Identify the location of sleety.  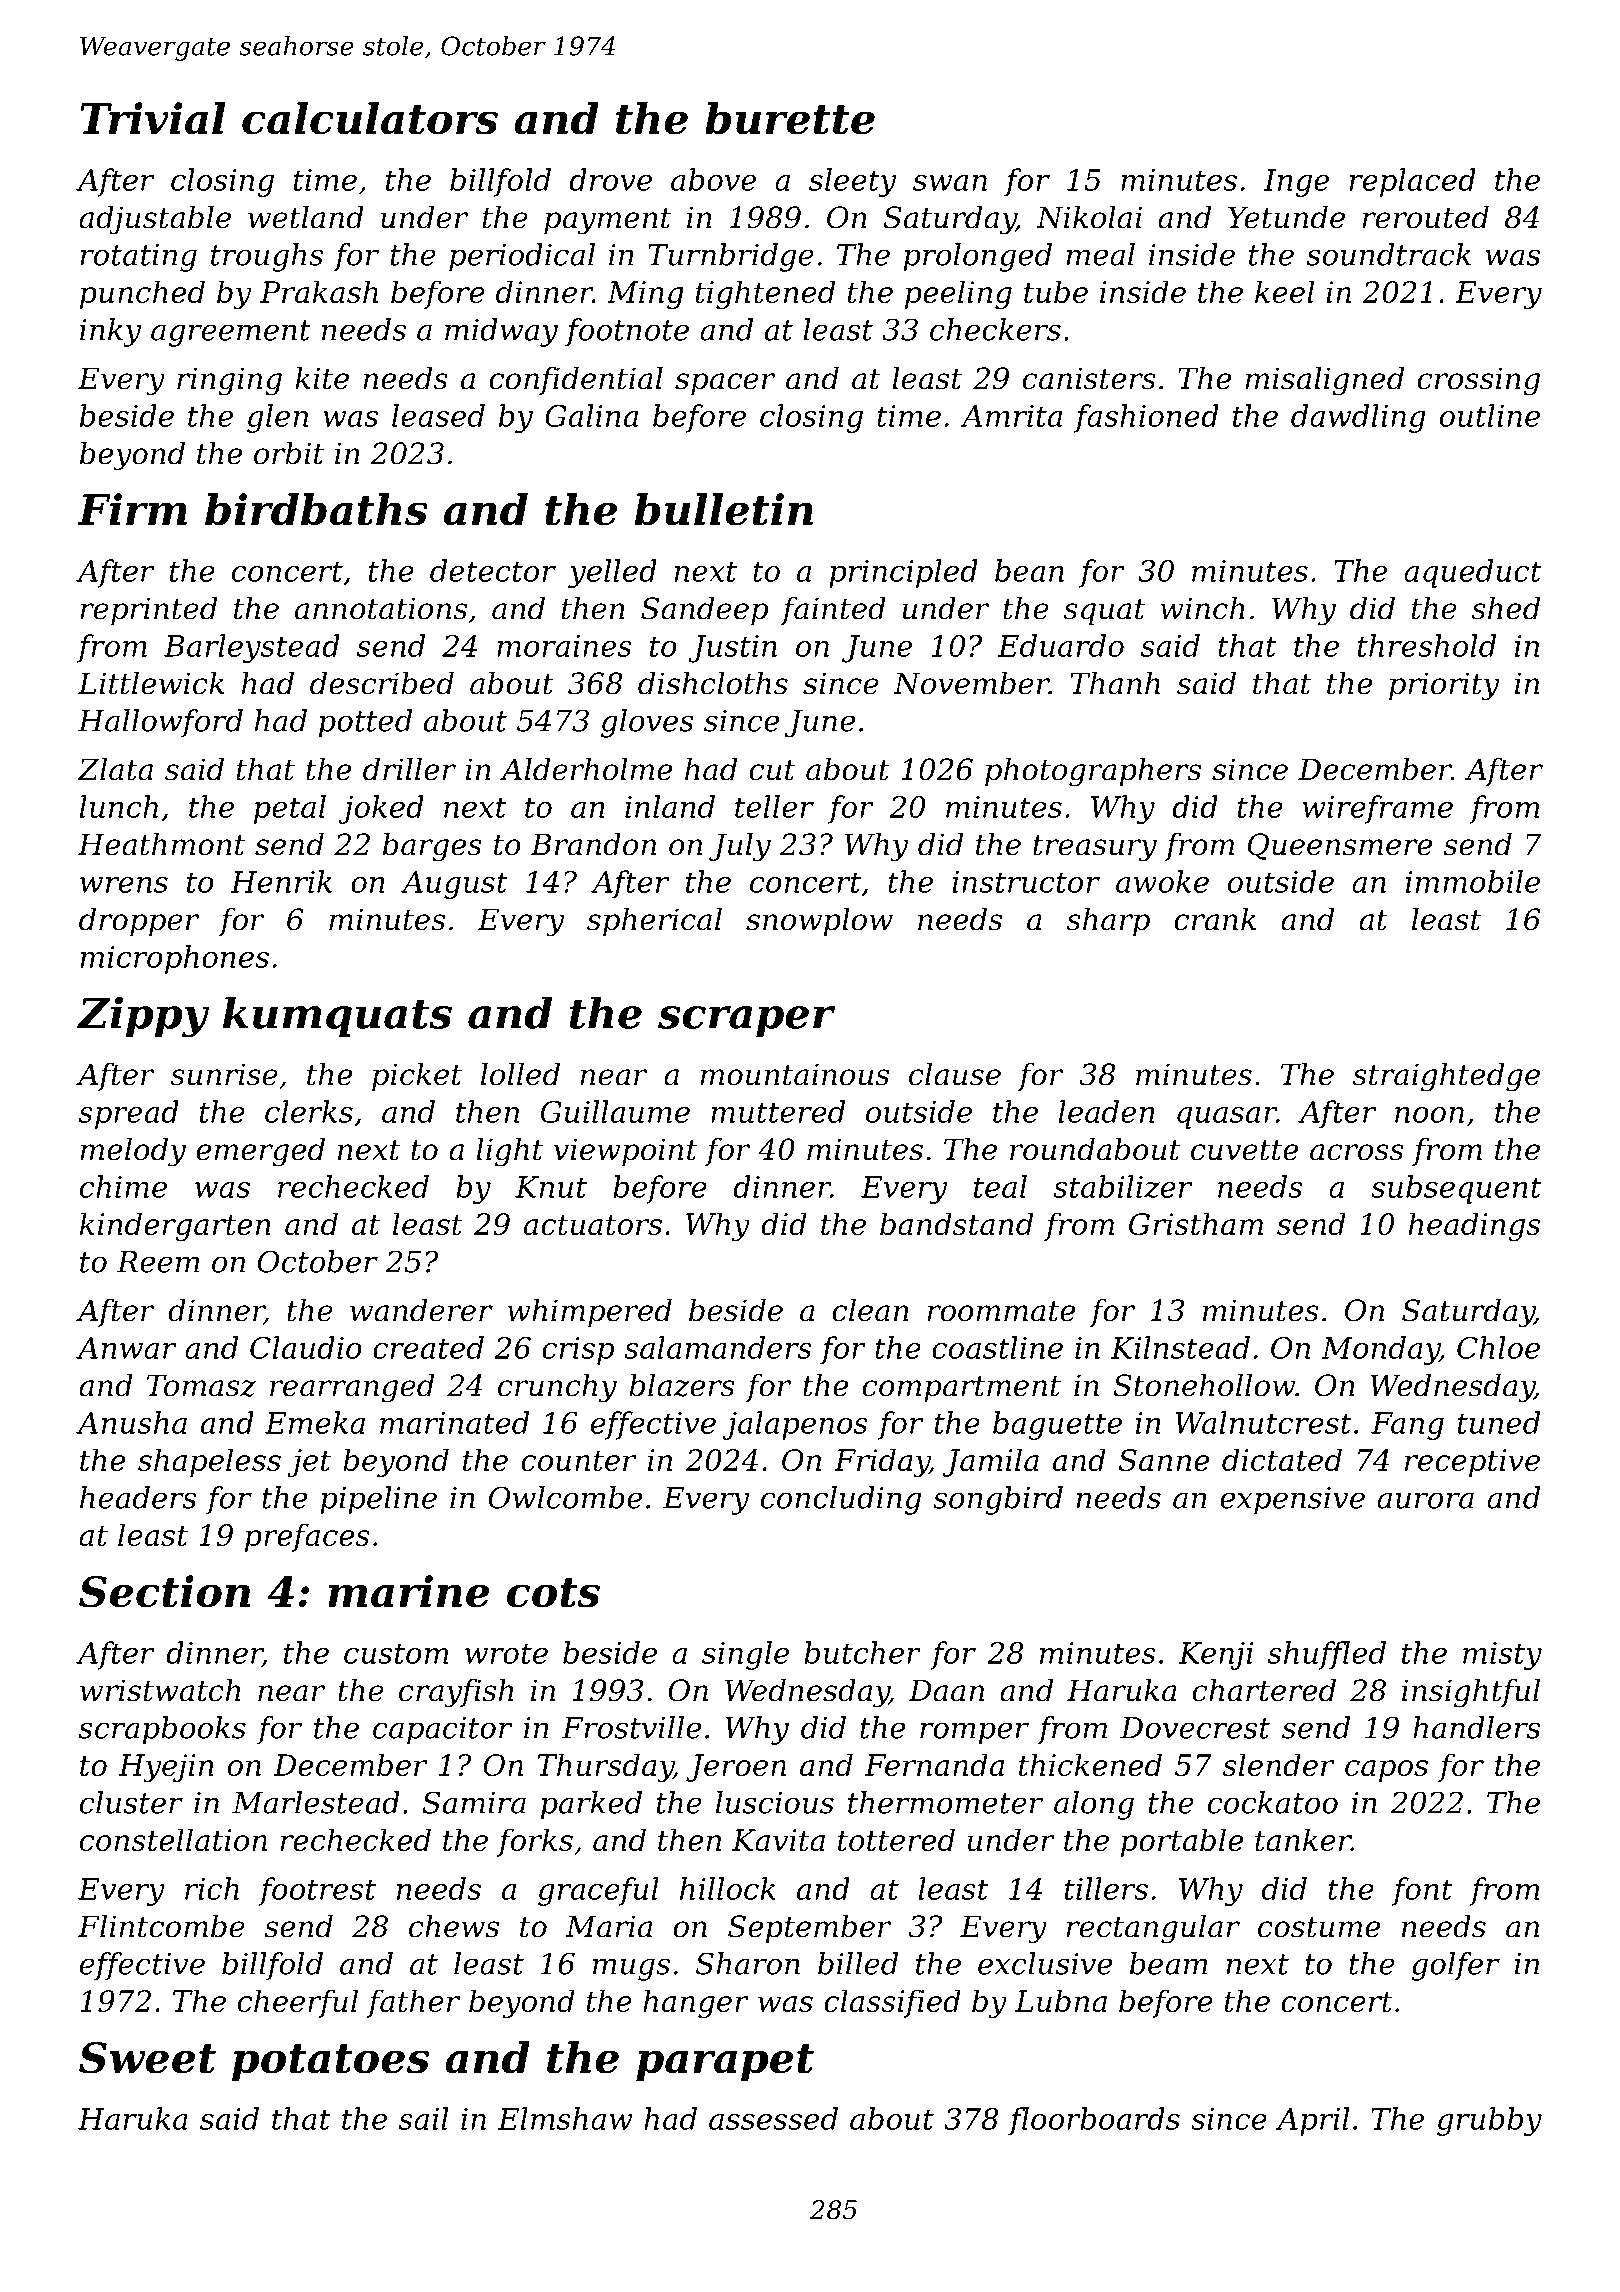
(852, 182).
